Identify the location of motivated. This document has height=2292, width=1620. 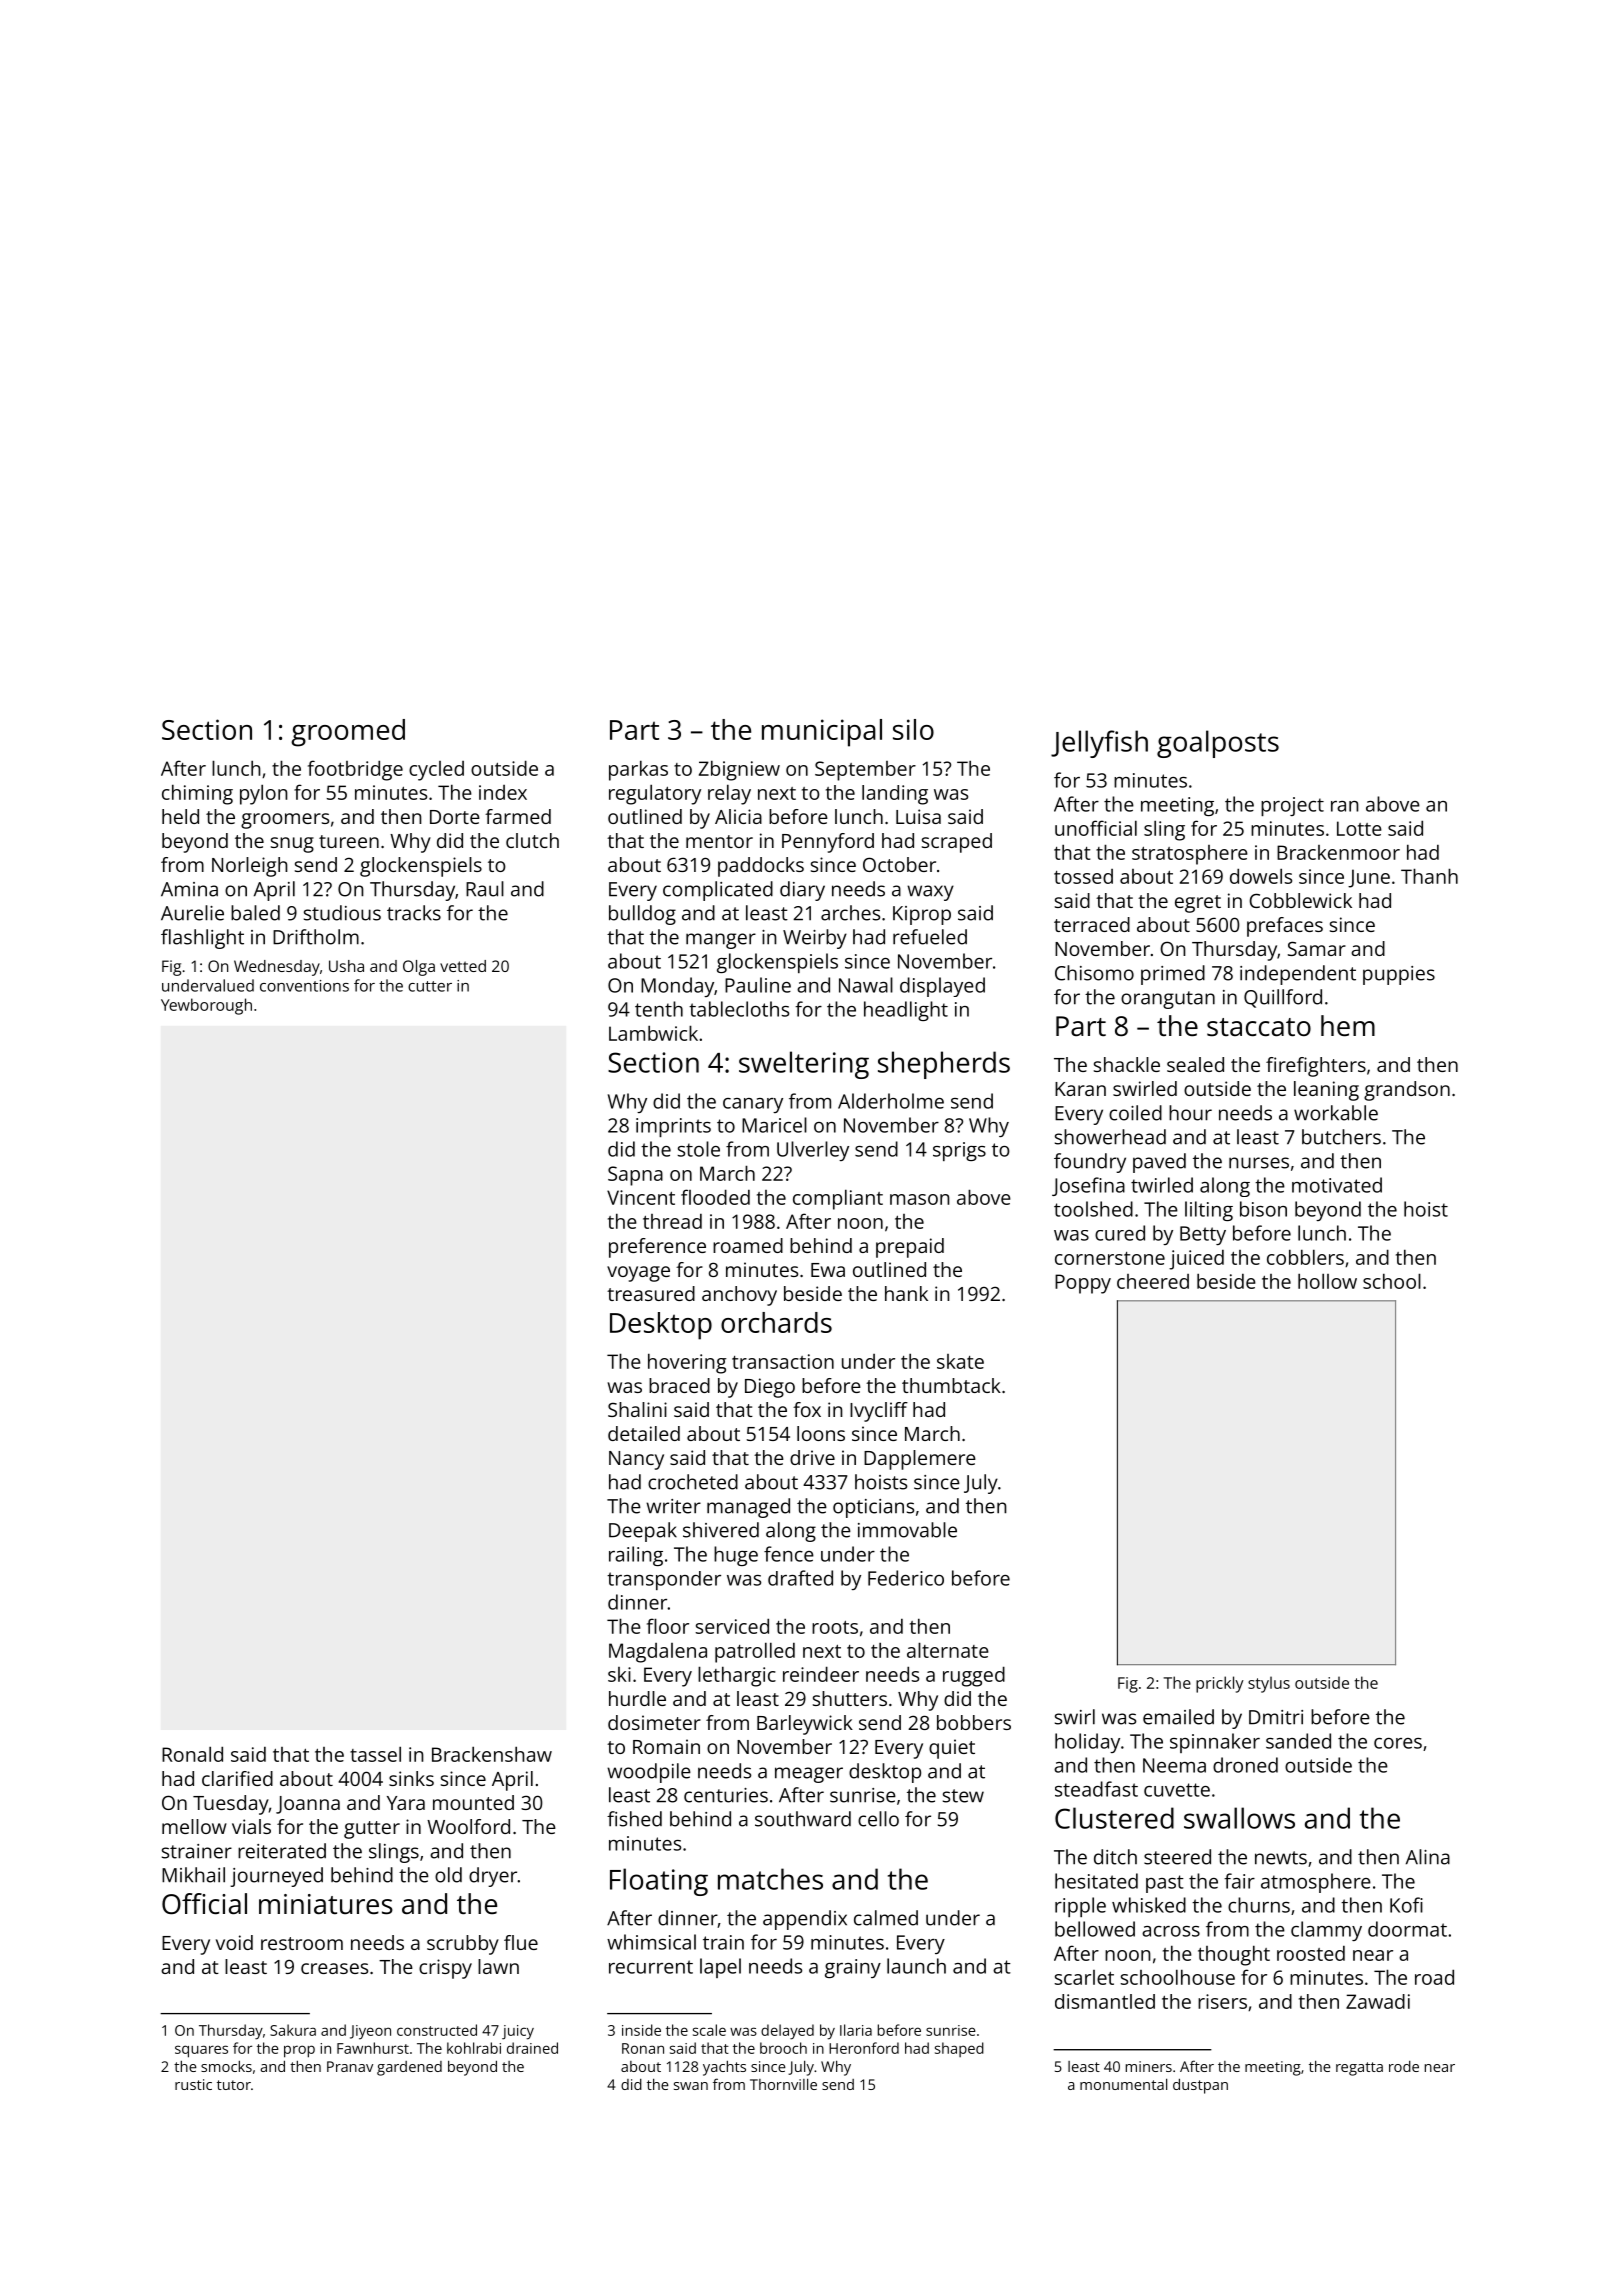
(1337, 1185).
